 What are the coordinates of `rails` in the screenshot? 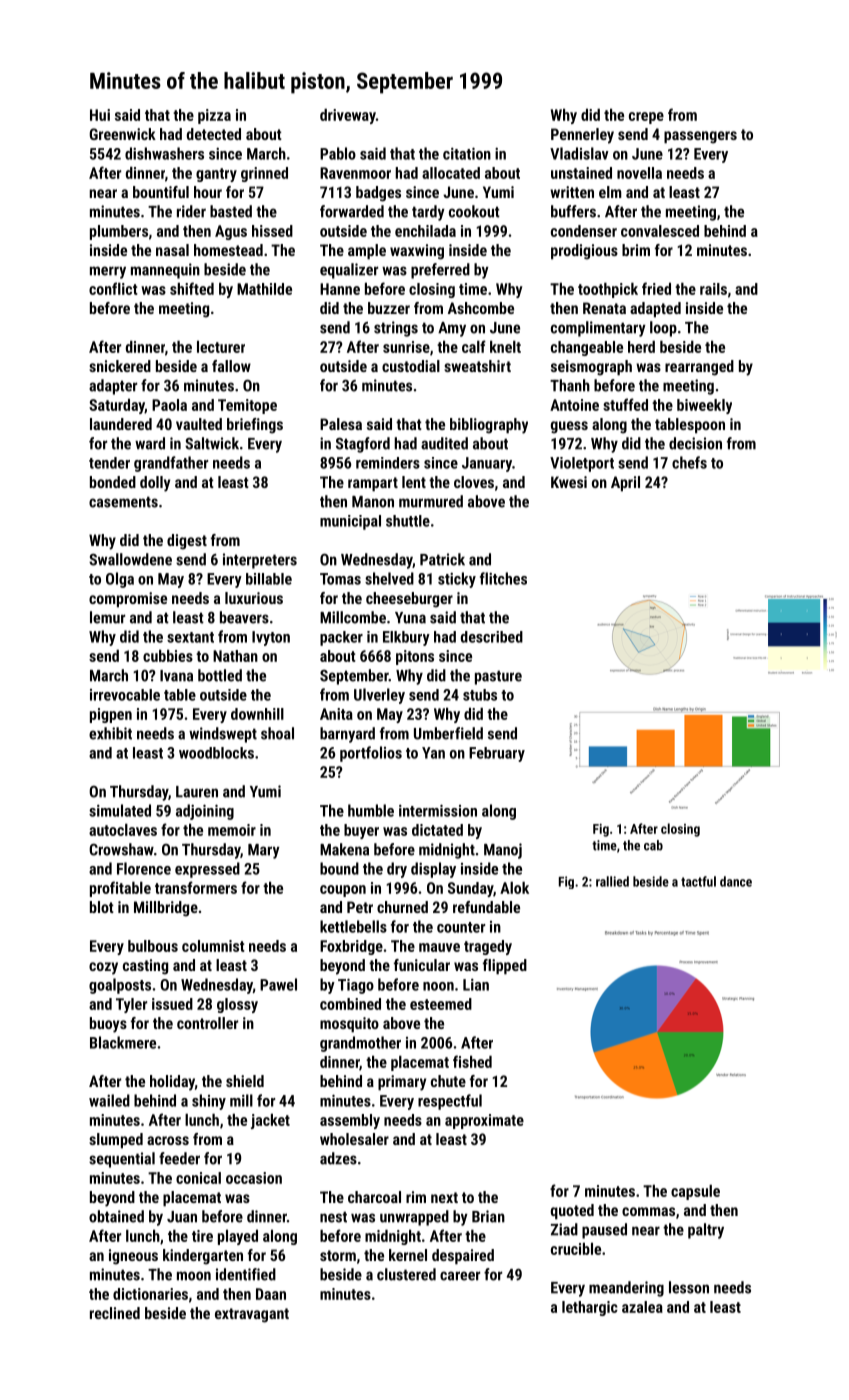 It's located at (713, 289).
